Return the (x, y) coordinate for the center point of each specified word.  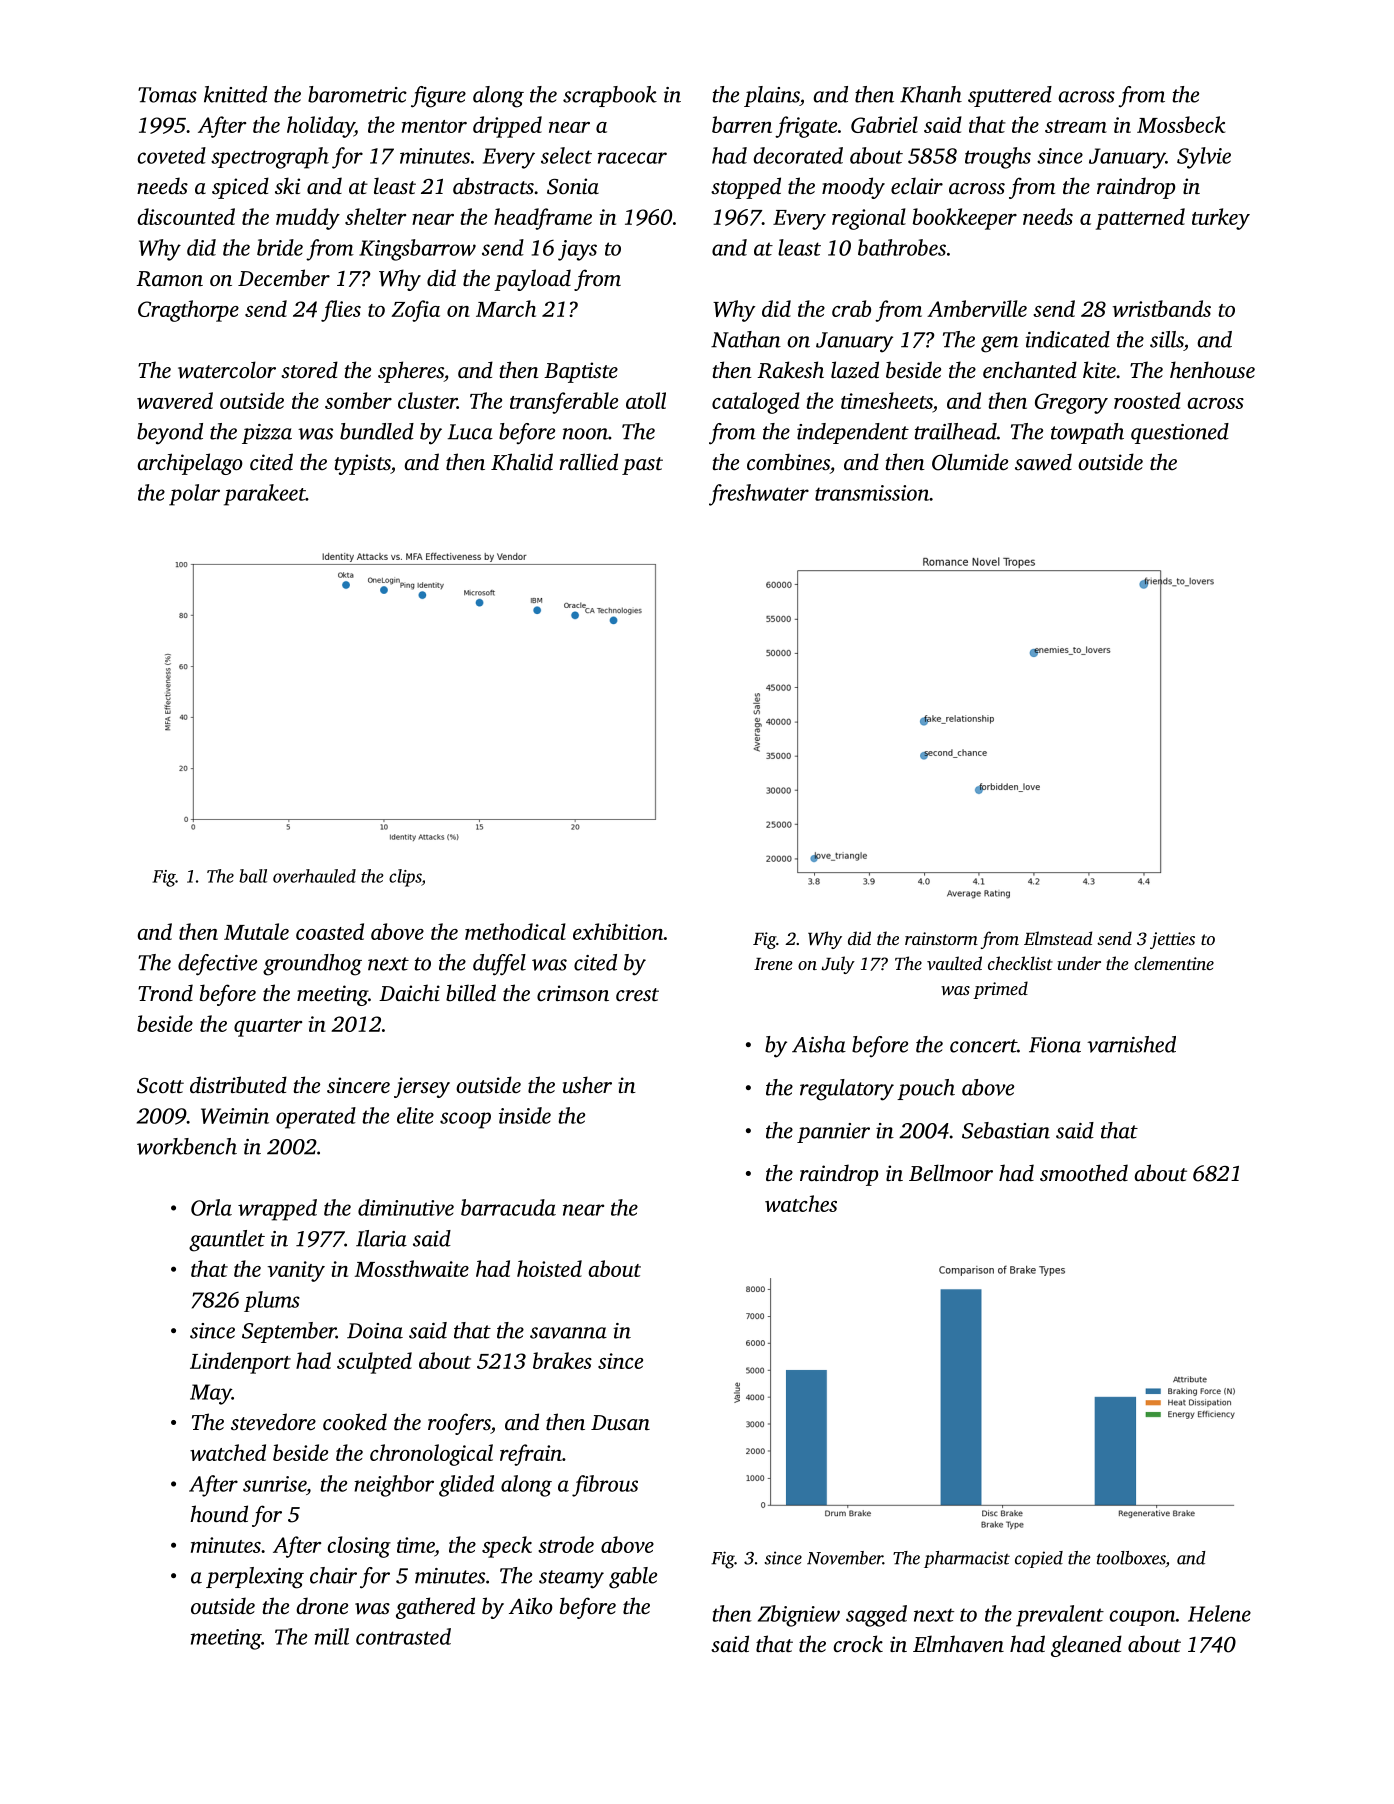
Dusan (620, 1422)
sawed (1043, 462)
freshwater (759, 495)
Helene (1219, 1613)
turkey (1221, 219)
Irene (773, 964)
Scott (160, 1086)
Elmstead (1058, 938)
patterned (1140, 219)
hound (219, 1513)
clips (405, 878)
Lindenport (240, 1363)
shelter (375, 216)
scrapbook (610, 96)
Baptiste (581, 372)
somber (358, 400)
